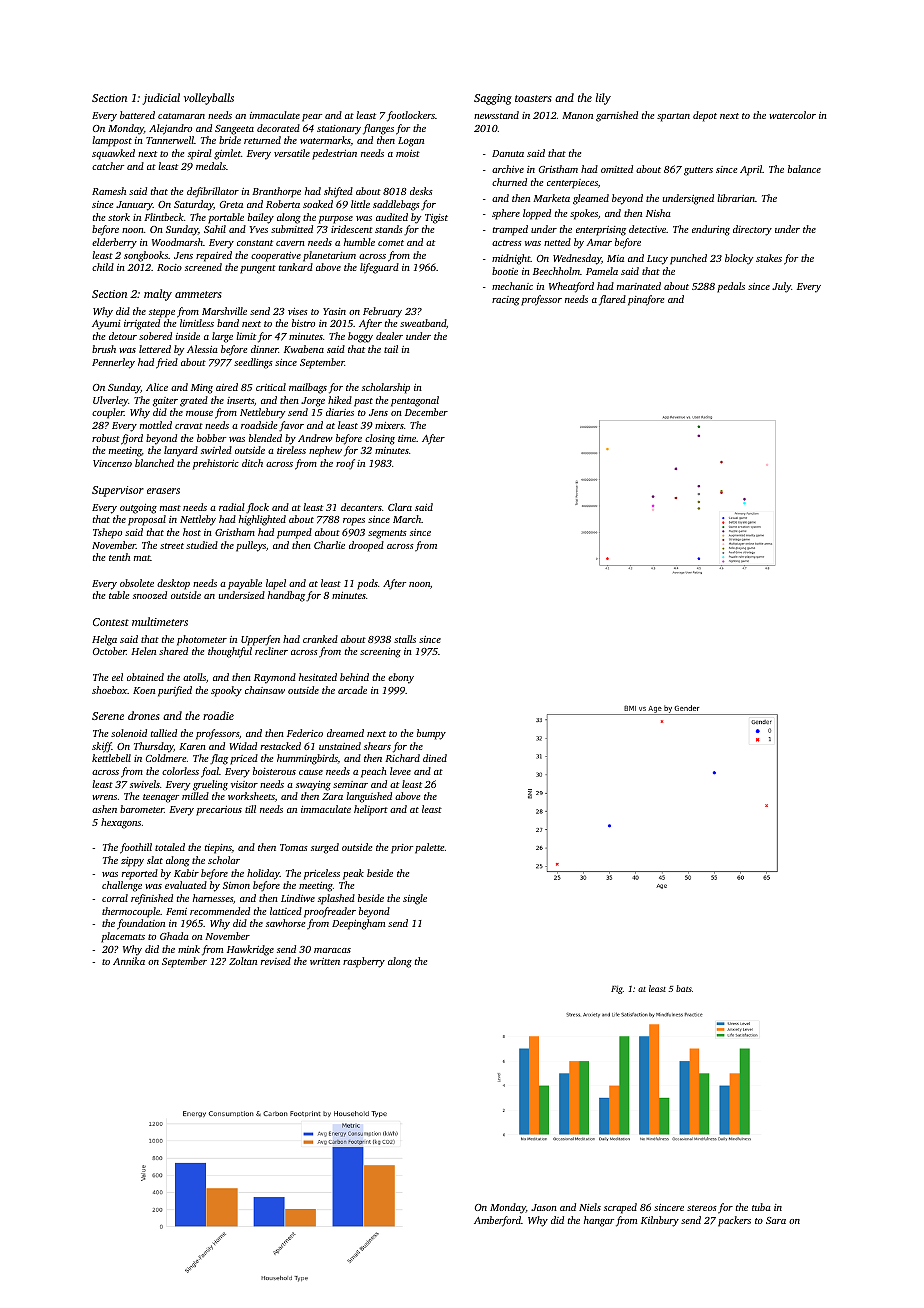 The height and width of the screenshot is (1308, 924). Describe the element at coordinates (684, 988) in the screenshot. I see `bats` at that location.
